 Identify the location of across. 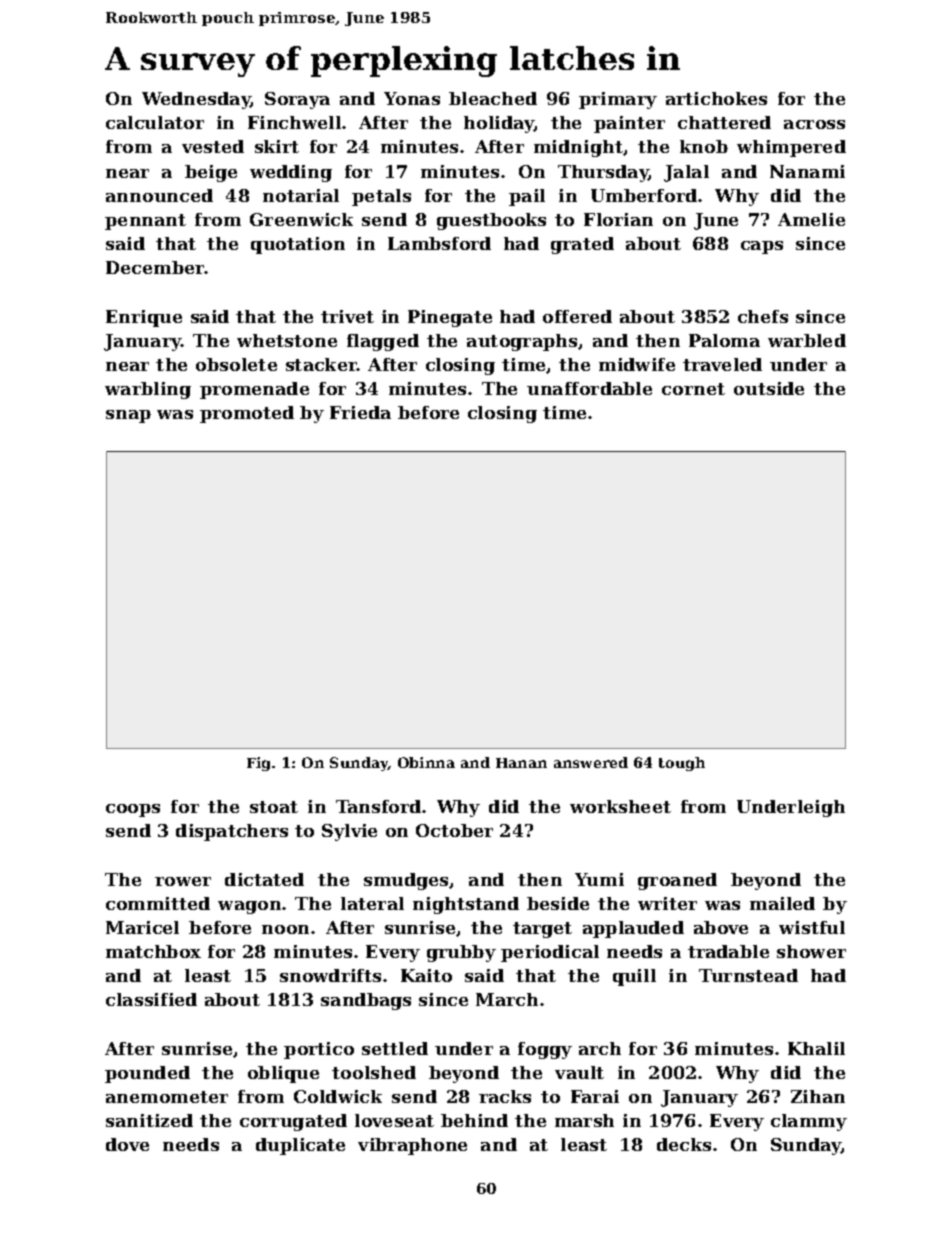
(814, 124).
